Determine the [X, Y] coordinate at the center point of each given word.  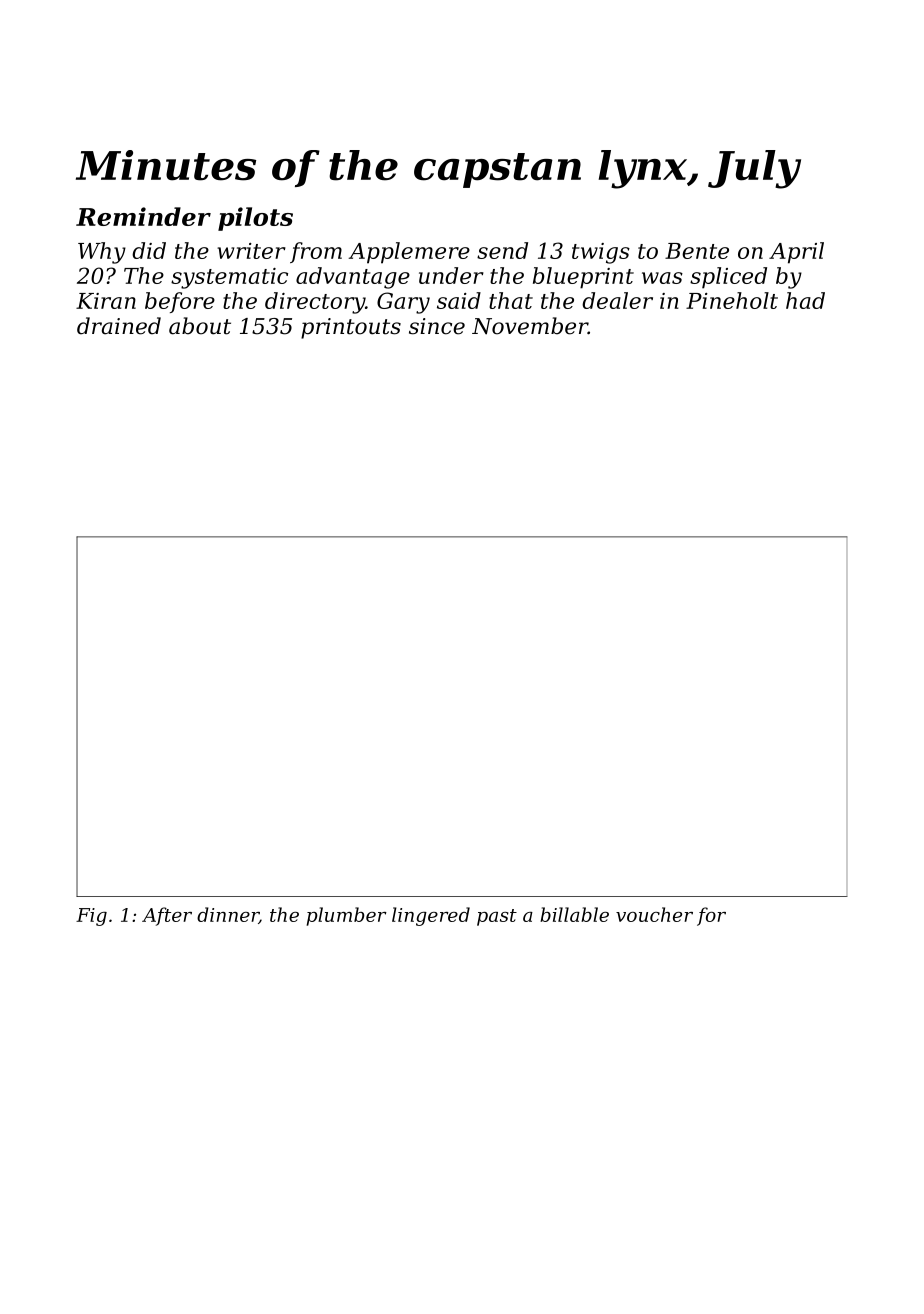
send [502, 250]
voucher [654, 914]
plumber [346, 916]
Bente [697, 251]
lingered [431, 916]
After [167, 916]
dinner [228, 915]
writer [251, 251]
